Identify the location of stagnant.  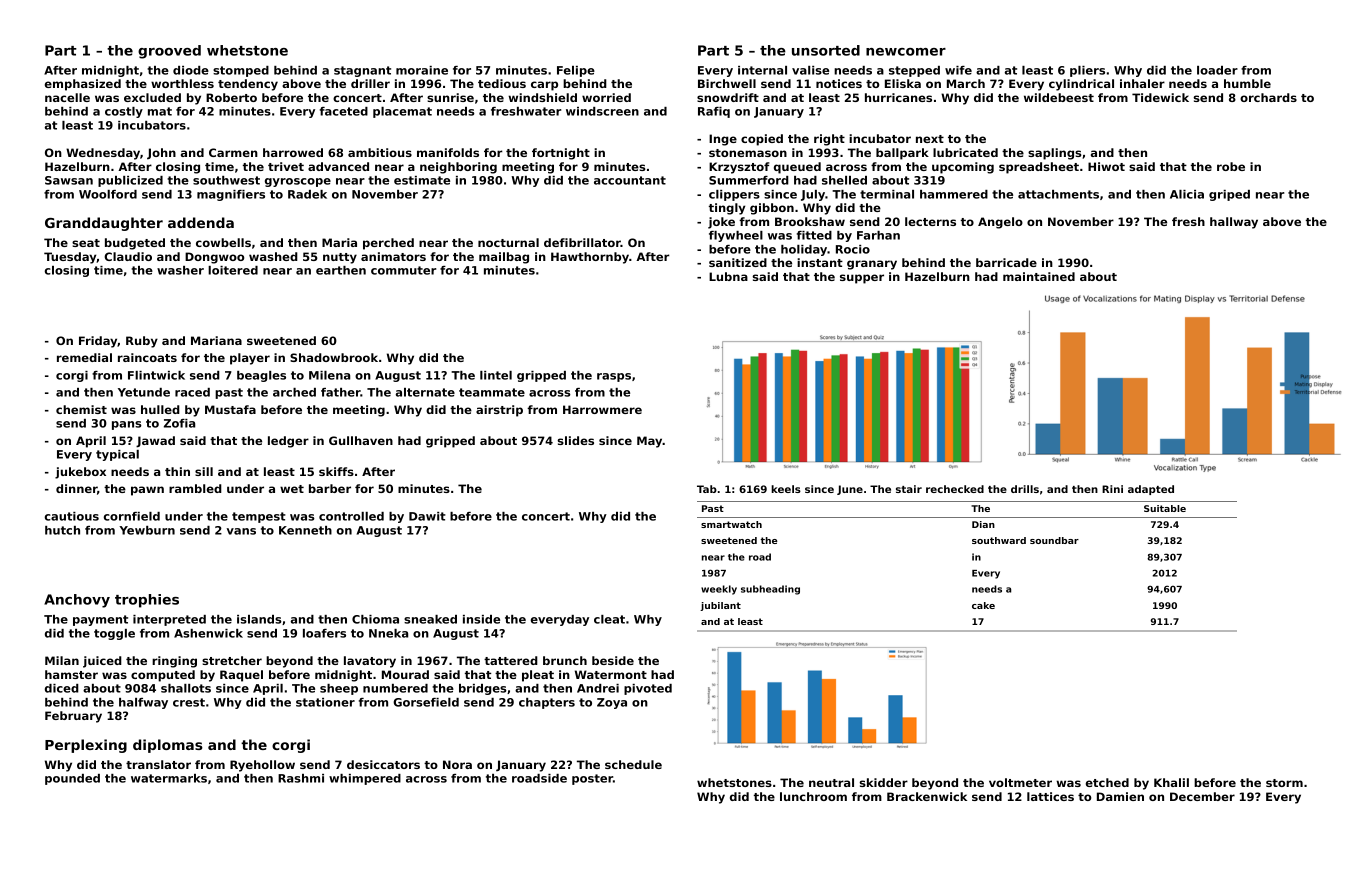
(362, 71).
